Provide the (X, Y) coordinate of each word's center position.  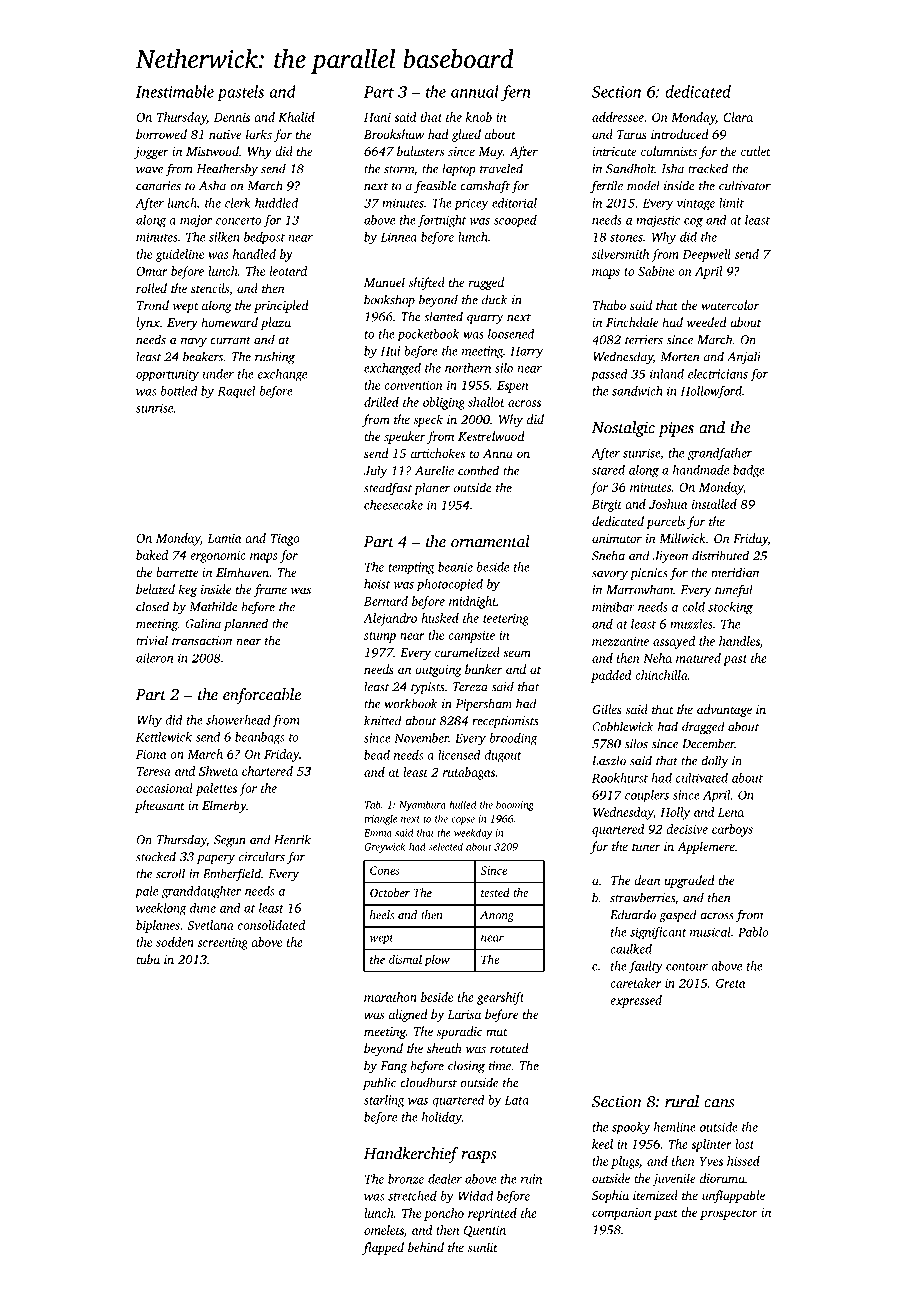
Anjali (744, 357)
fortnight (441, 221)
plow (437, 961)
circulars (262, 856)
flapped (383, 1248)
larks (259, 134)
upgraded (689, 881)
